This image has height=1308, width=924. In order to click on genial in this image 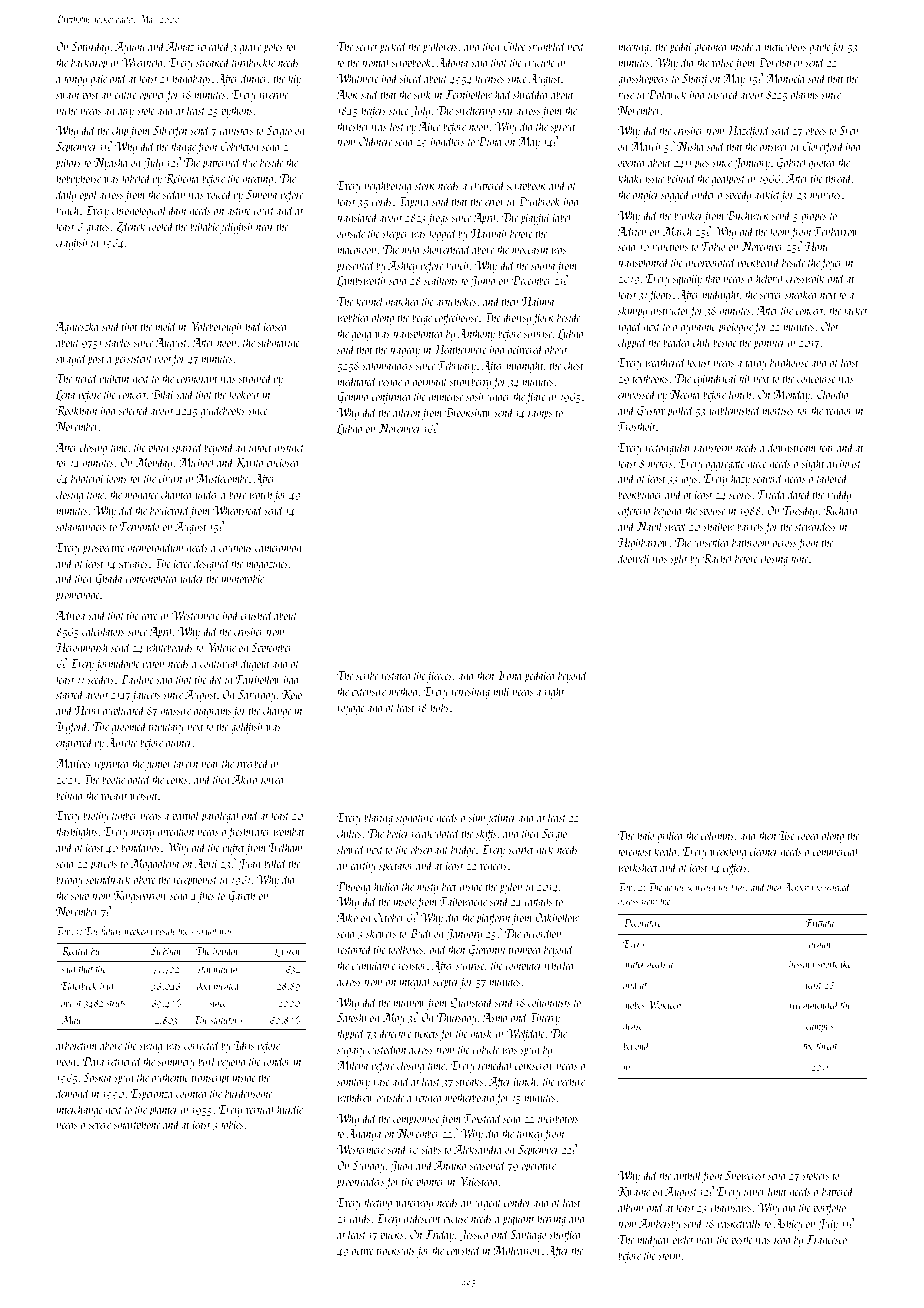, I will do `click(820, 945)`.
